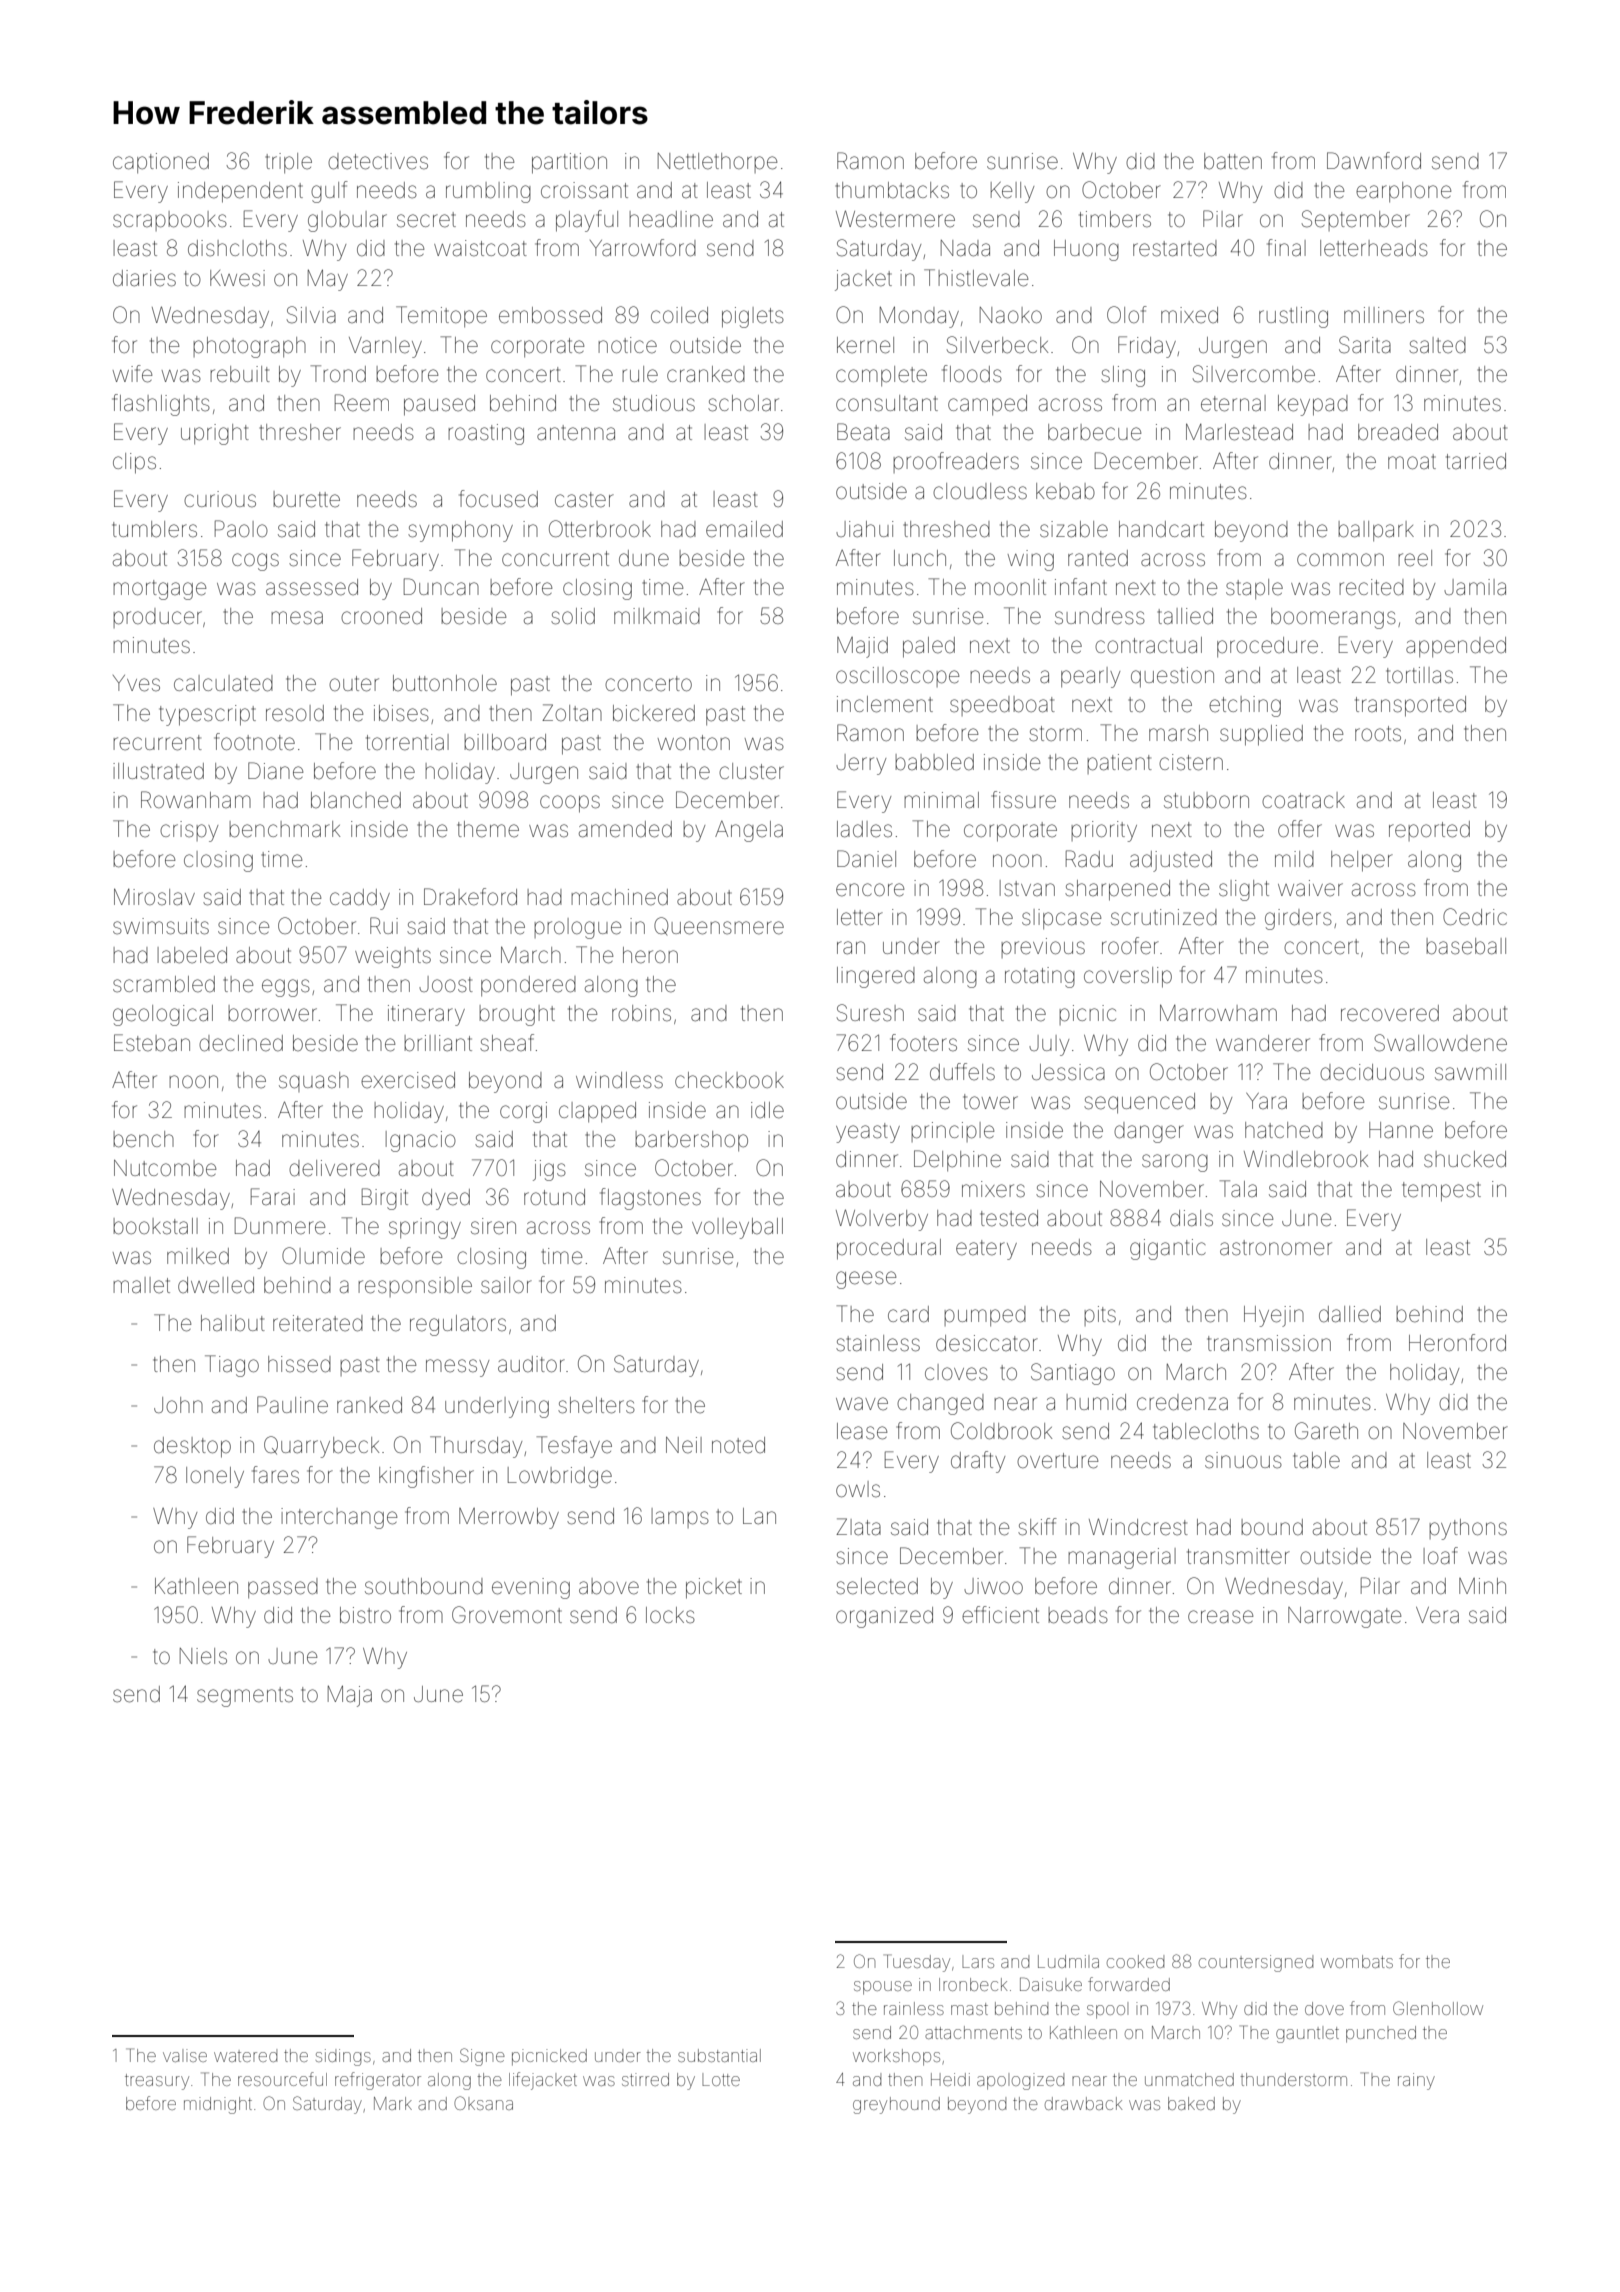  I want to click on Quarrybeck, so click(321, 1447).
